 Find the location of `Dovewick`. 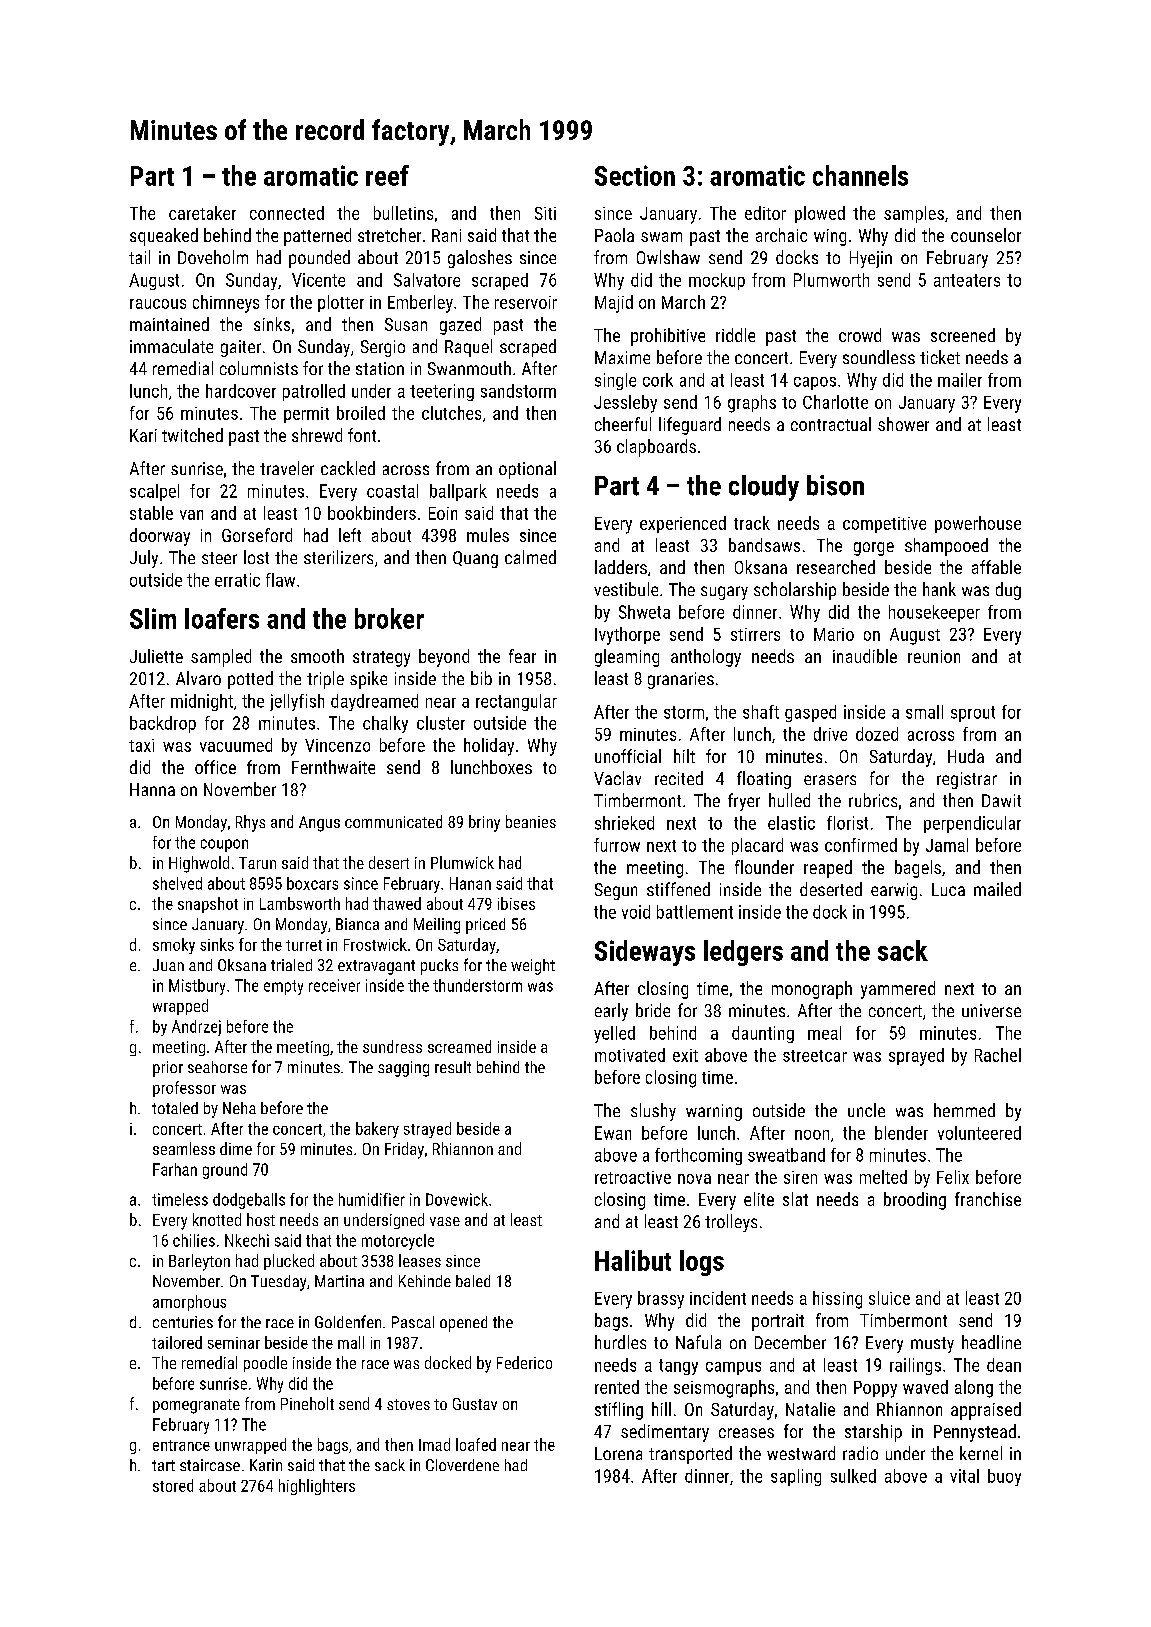

Dovewick is located at coordinates (457, 1199).
